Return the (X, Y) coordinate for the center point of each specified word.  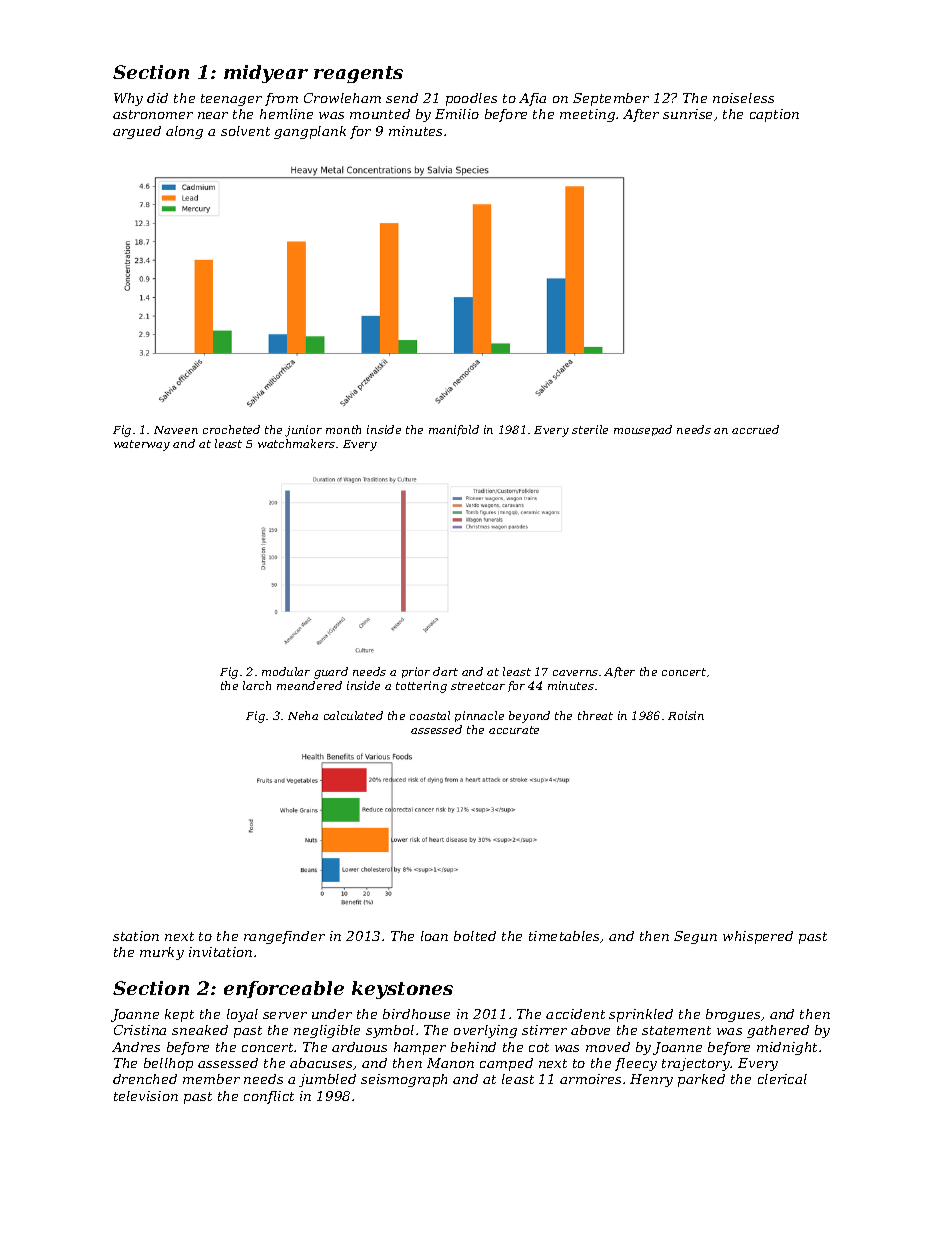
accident (575, 1014)
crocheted (231, 429)
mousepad (643, 430)
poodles (471, 99)
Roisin (686, 715)
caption (774, 115)
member (211, 1079)
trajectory (696, 1064)
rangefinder (284, 937)
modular (286, 671)
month (343, 429)
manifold (454, 430)
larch (257, 685)
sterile (590, 429)
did (157, 98)
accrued (755, 429)
